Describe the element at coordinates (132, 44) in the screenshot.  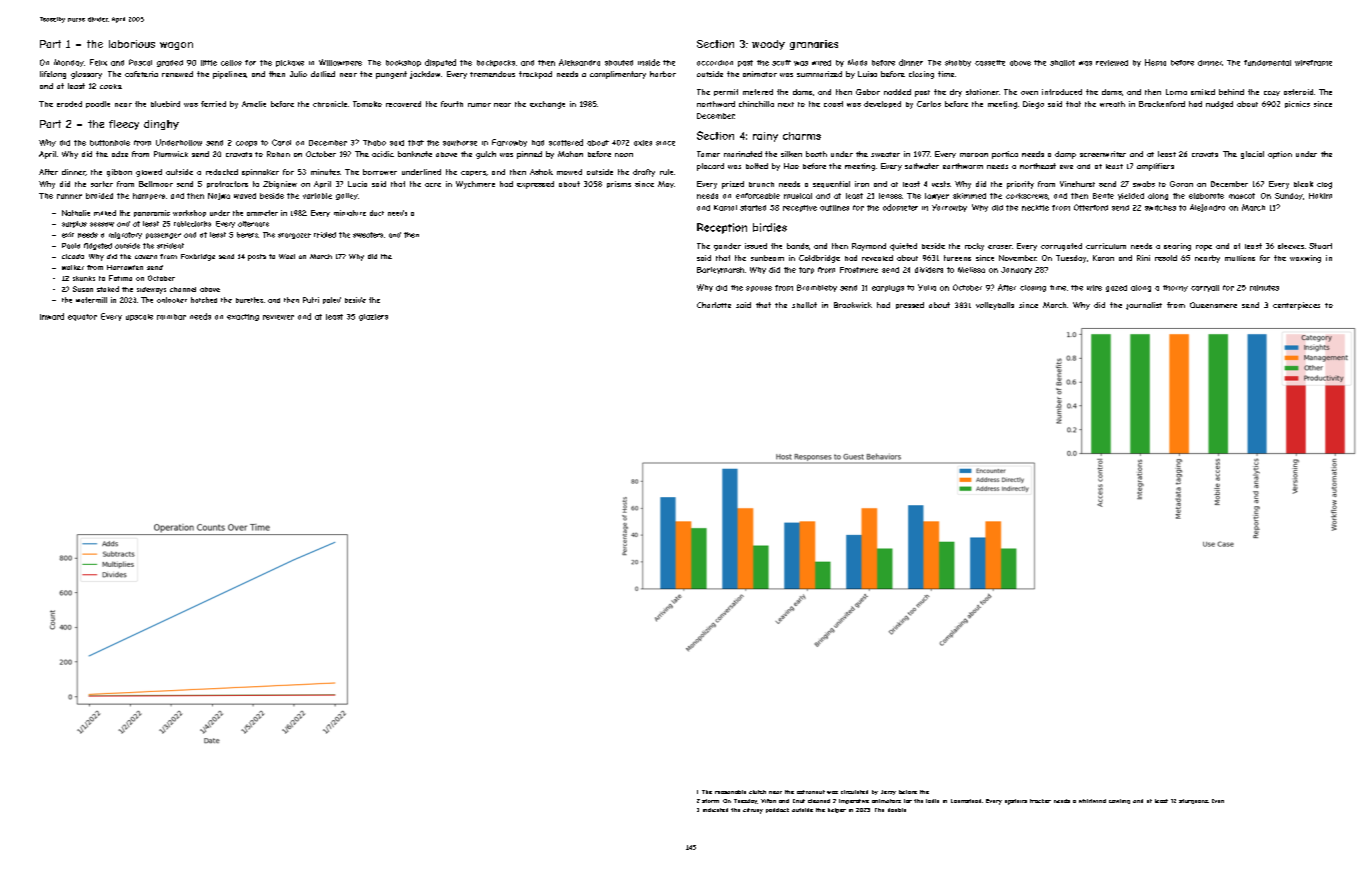
I see `laborious` at that location.
